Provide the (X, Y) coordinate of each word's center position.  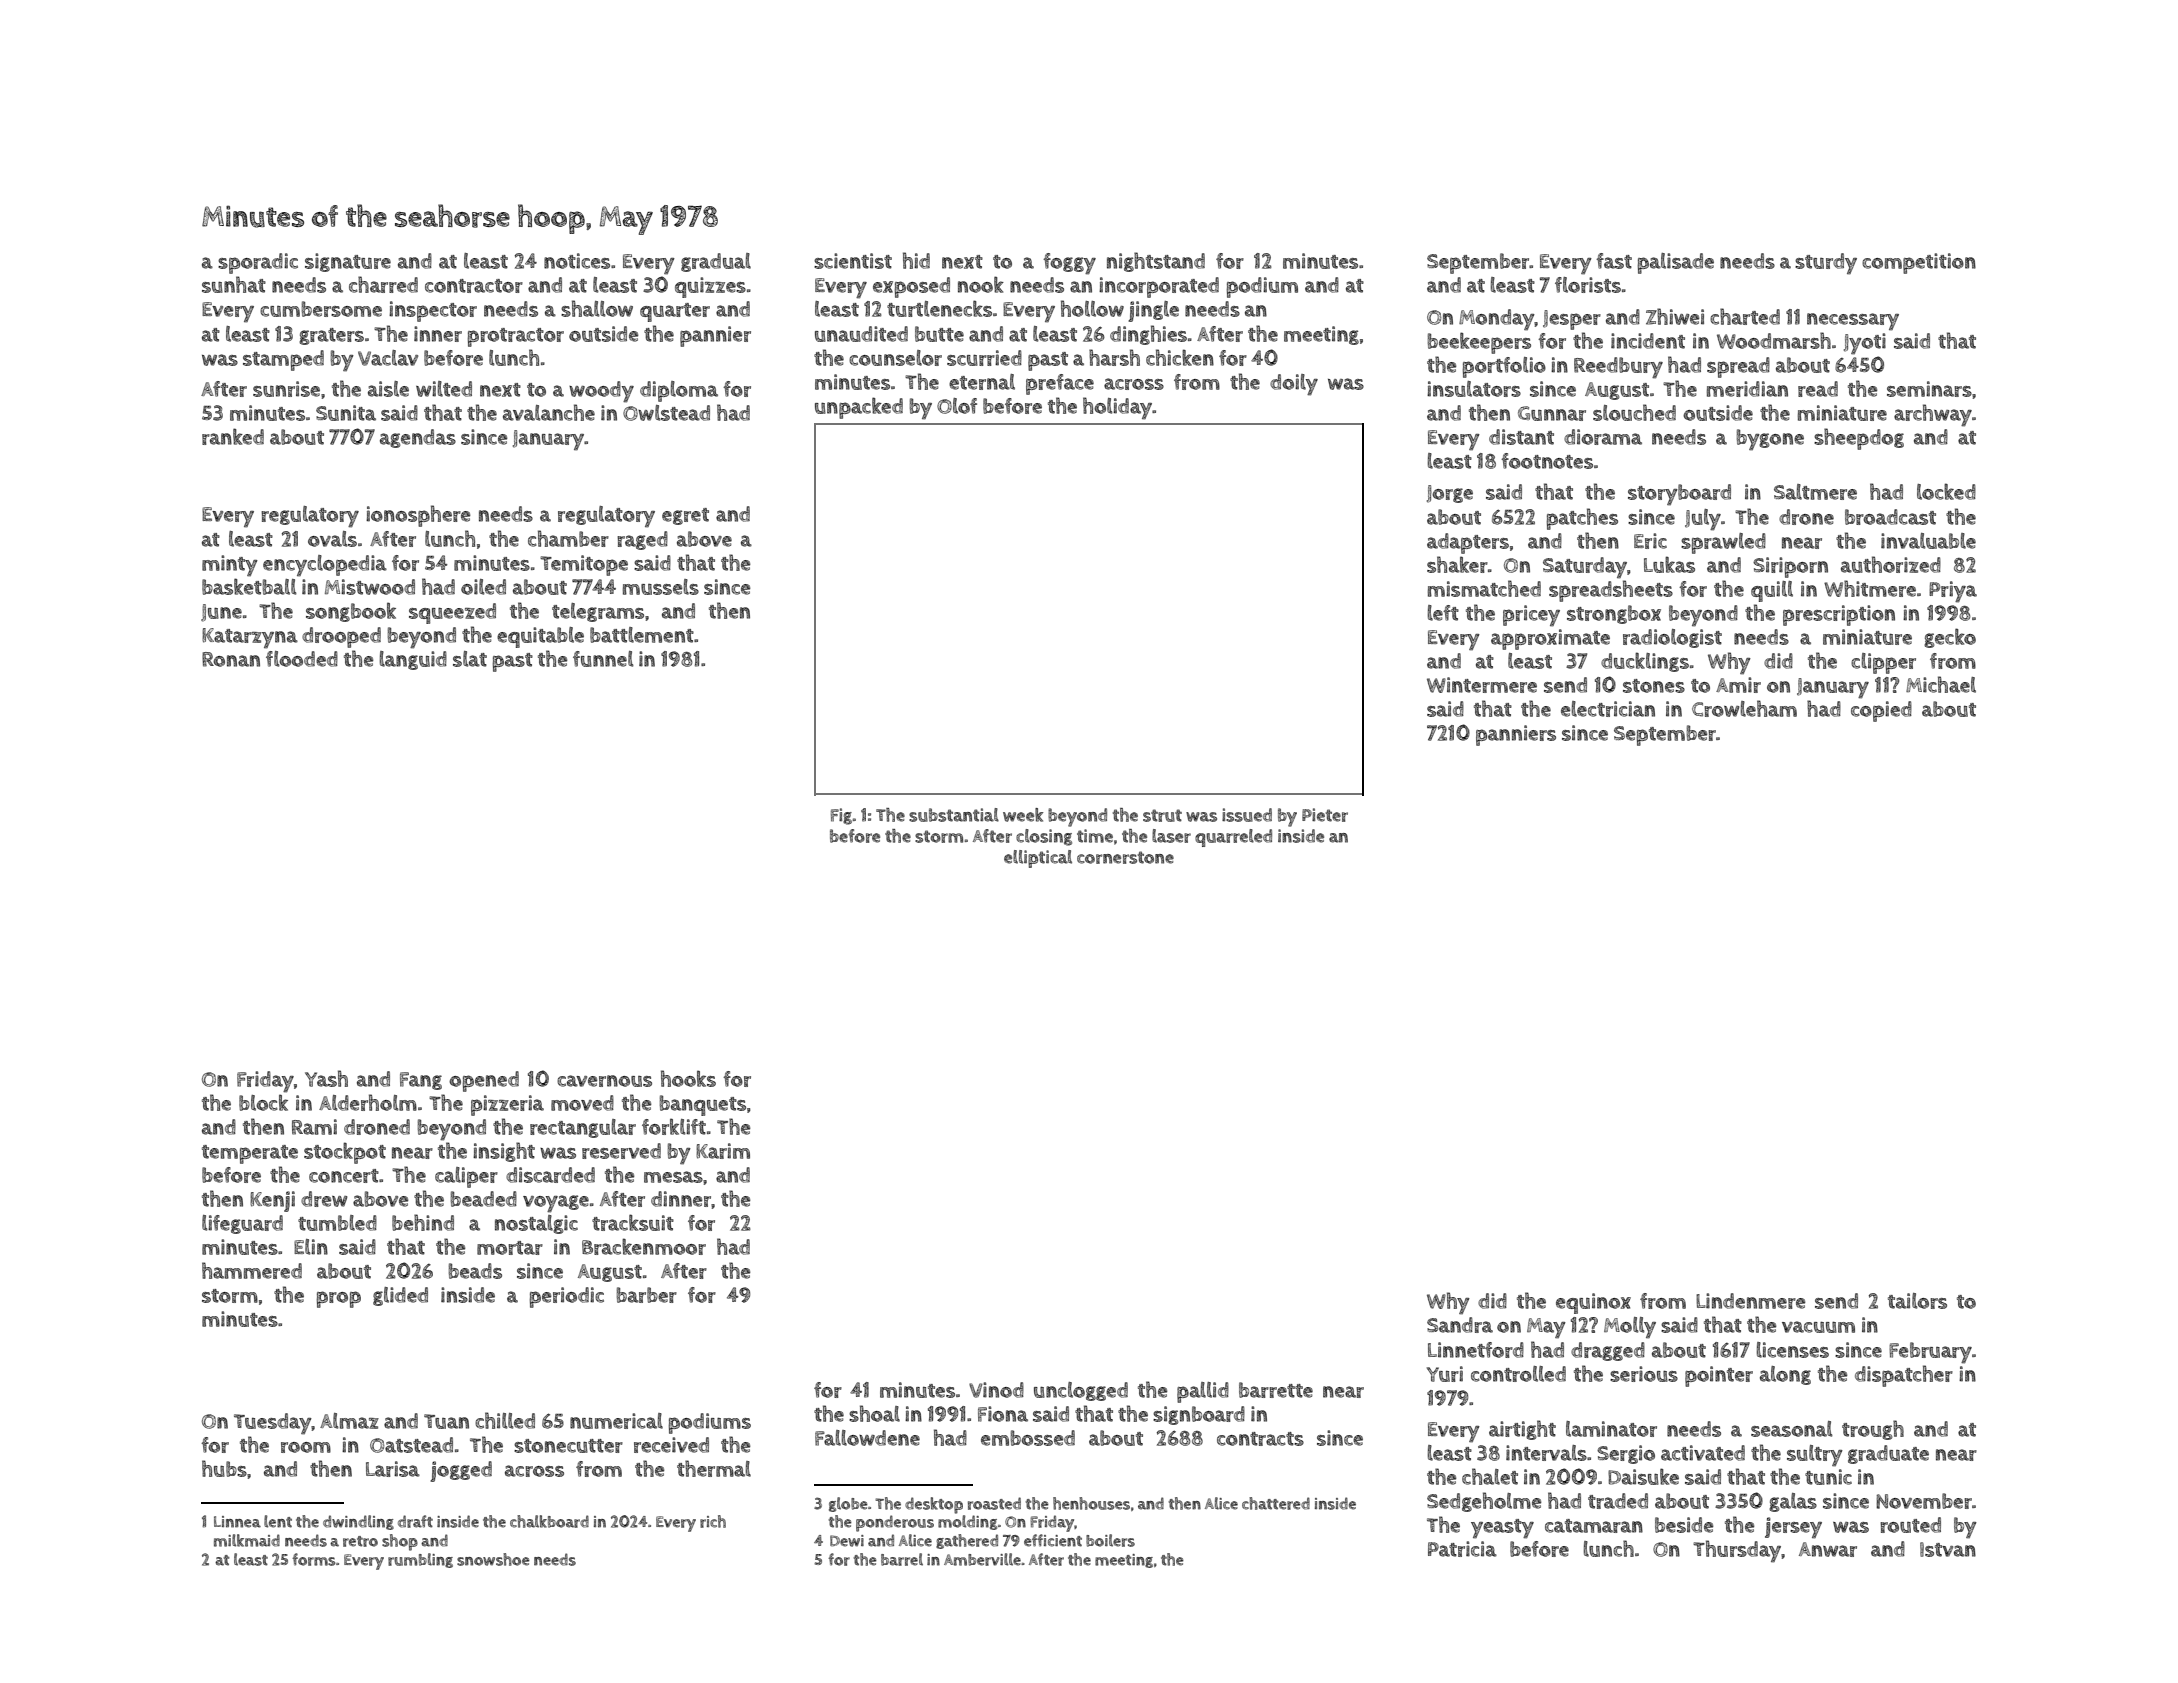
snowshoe (493, 1559)
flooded (302, 659)
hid (916, 260)
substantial (954, 815)
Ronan (231, 659)
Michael (1941, 684)
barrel (902, 1559)
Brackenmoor (644, 1246)
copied (1881, 711)
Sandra (1460, 1325)
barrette (1276, 1390)
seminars (1929, 389)
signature (348, 262)
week (1023, 815)
